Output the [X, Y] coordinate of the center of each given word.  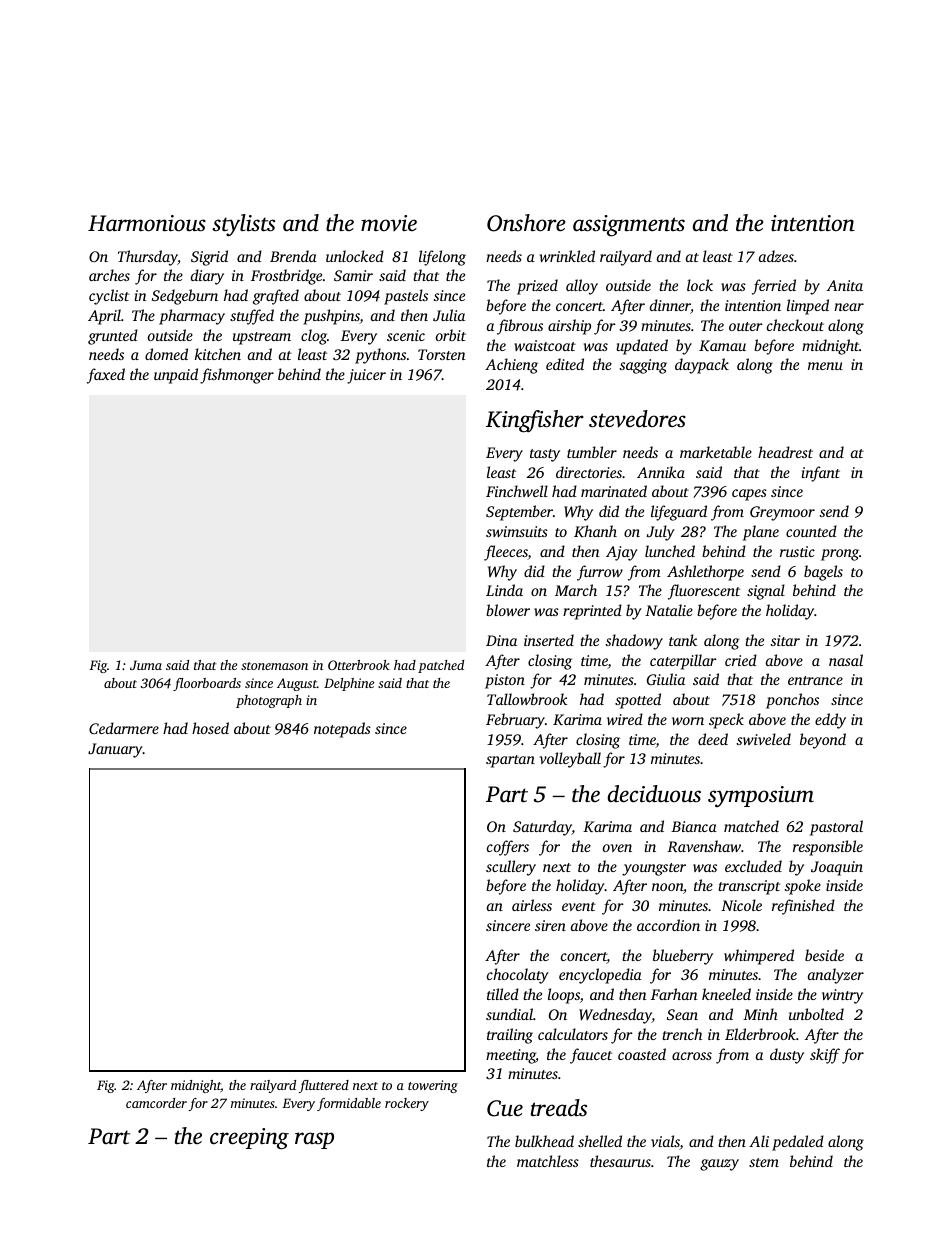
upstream [262, 338]
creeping [249, 1139]
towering [433, 1086]
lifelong [442, 258]
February [515, 721]
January [115, 750]
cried [741, 660]
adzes [776, 256]
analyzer [836, 976]
